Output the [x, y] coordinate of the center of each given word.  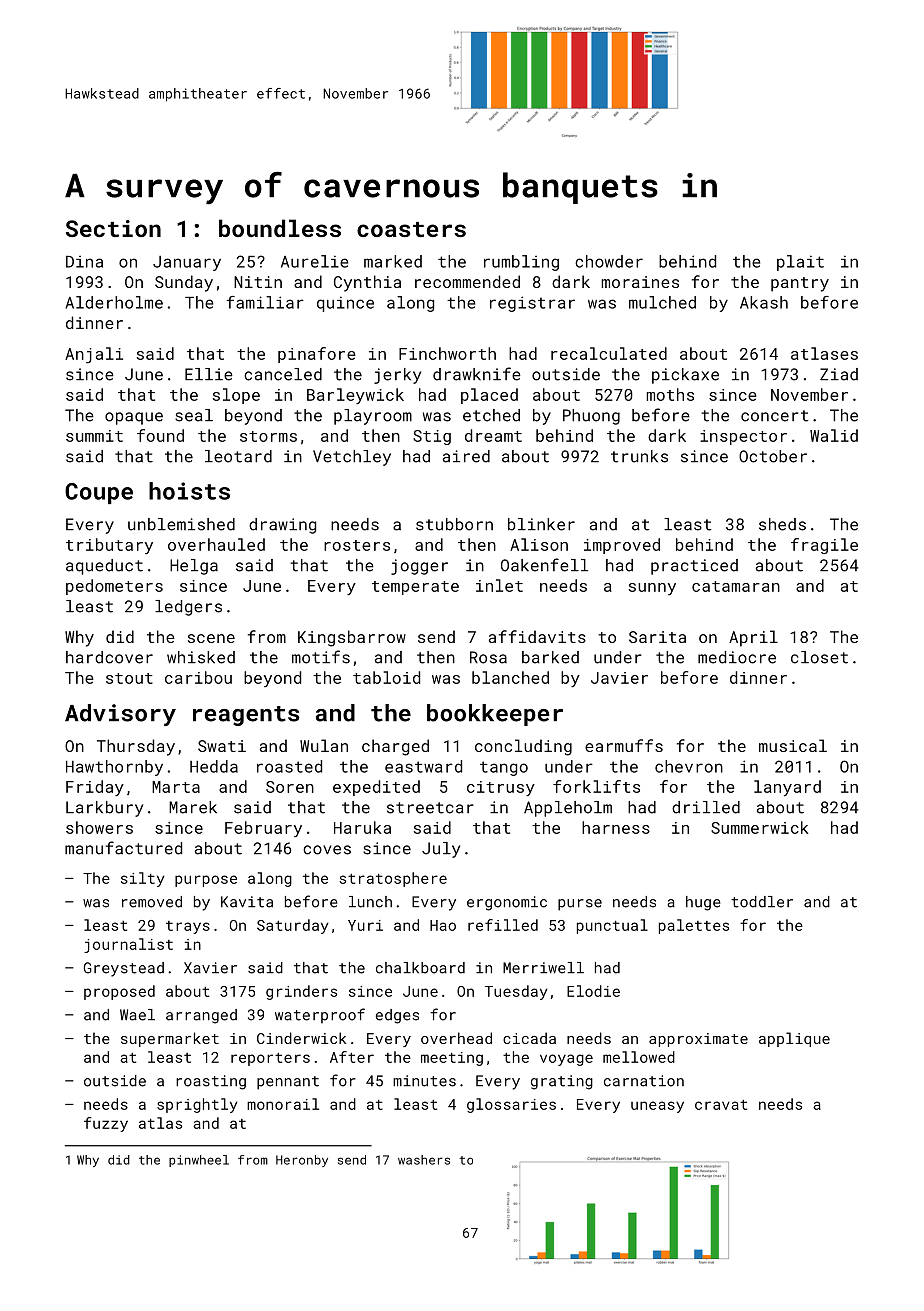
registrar [532, 304]
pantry [800, 284]
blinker [541, 524]
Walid [834, 435]
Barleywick [355, 396]
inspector [743, 437]
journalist [128, 945]
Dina [84, 262]
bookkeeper [495, 715]
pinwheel [199, 1161]
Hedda [214, 766]
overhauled [216, 544]
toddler [762, 902]
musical [793, 745]
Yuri [365, 925]
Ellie [209, 374]
